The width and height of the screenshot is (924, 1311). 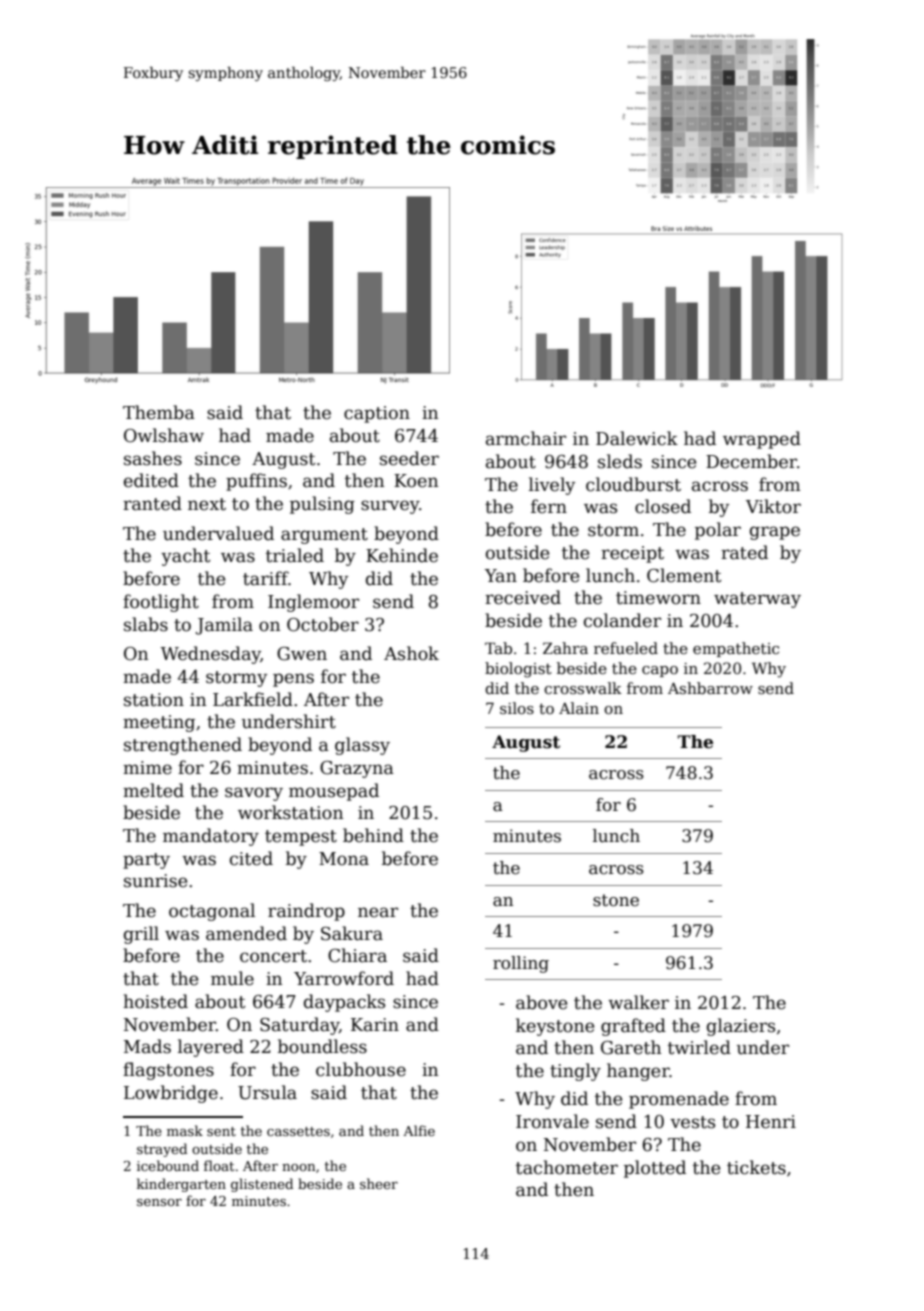 I want to click on biologist, so click(x=518, y=670).
